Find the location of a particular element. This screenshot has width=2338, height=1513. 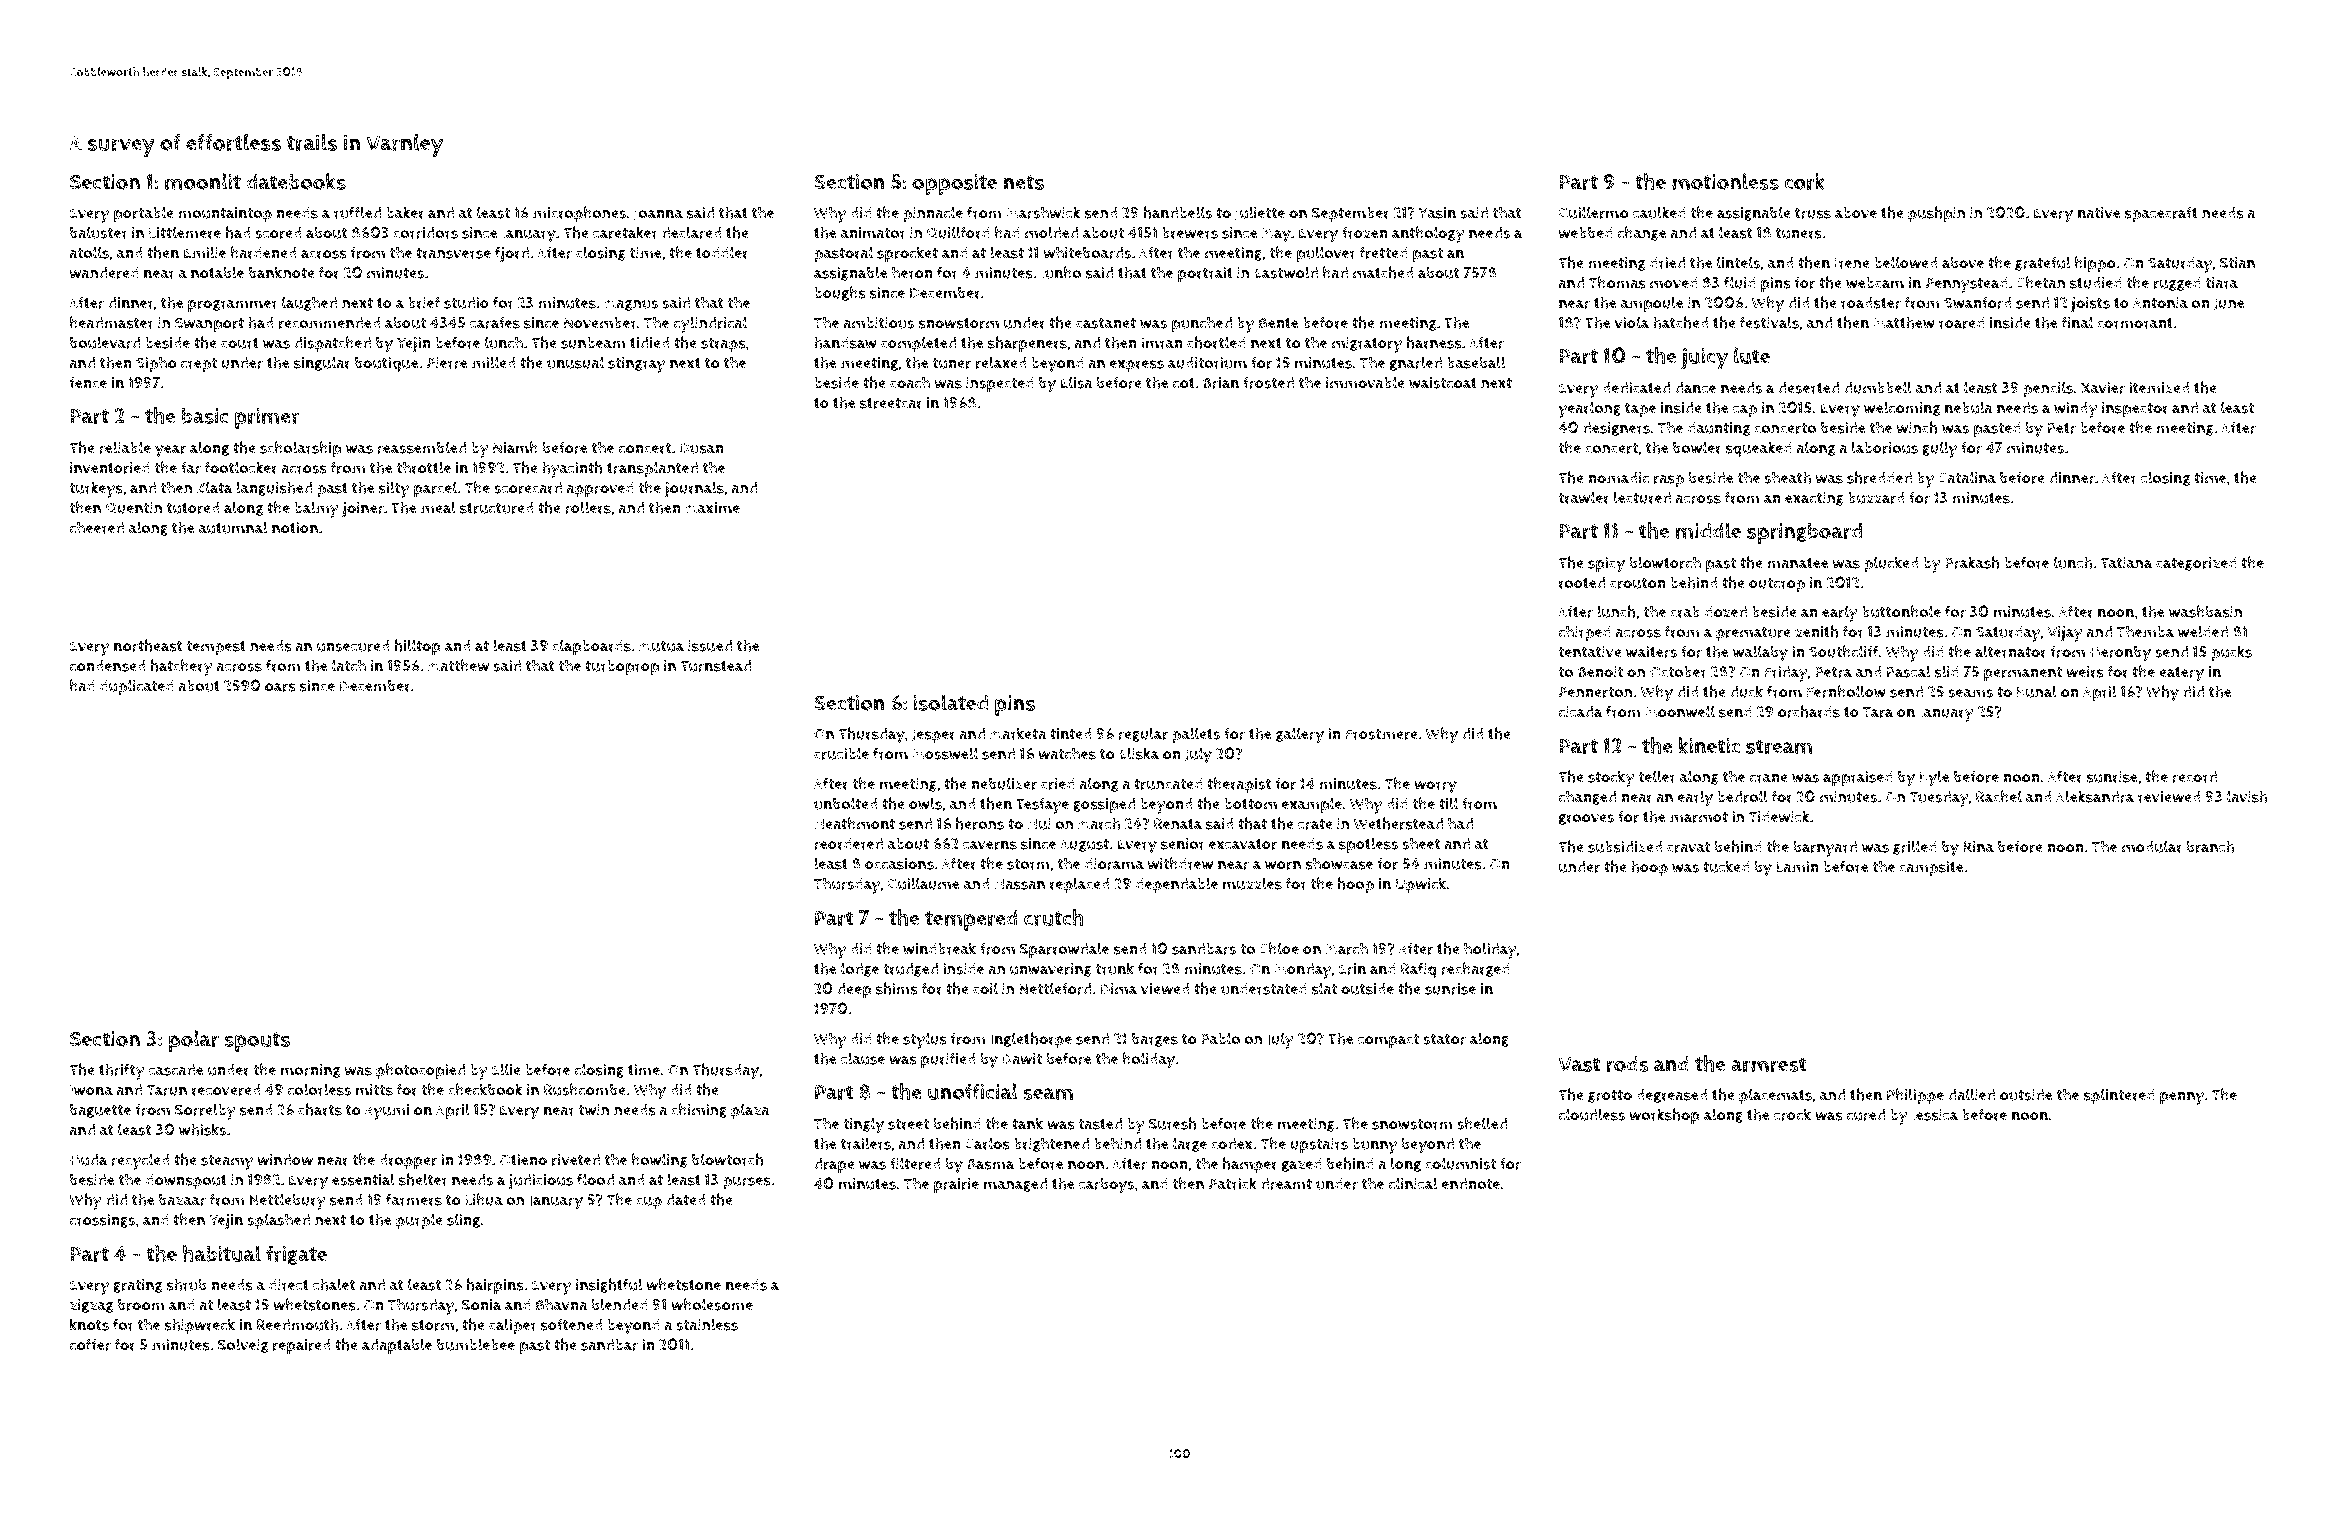

June is located at coordinates (2229, 304).
